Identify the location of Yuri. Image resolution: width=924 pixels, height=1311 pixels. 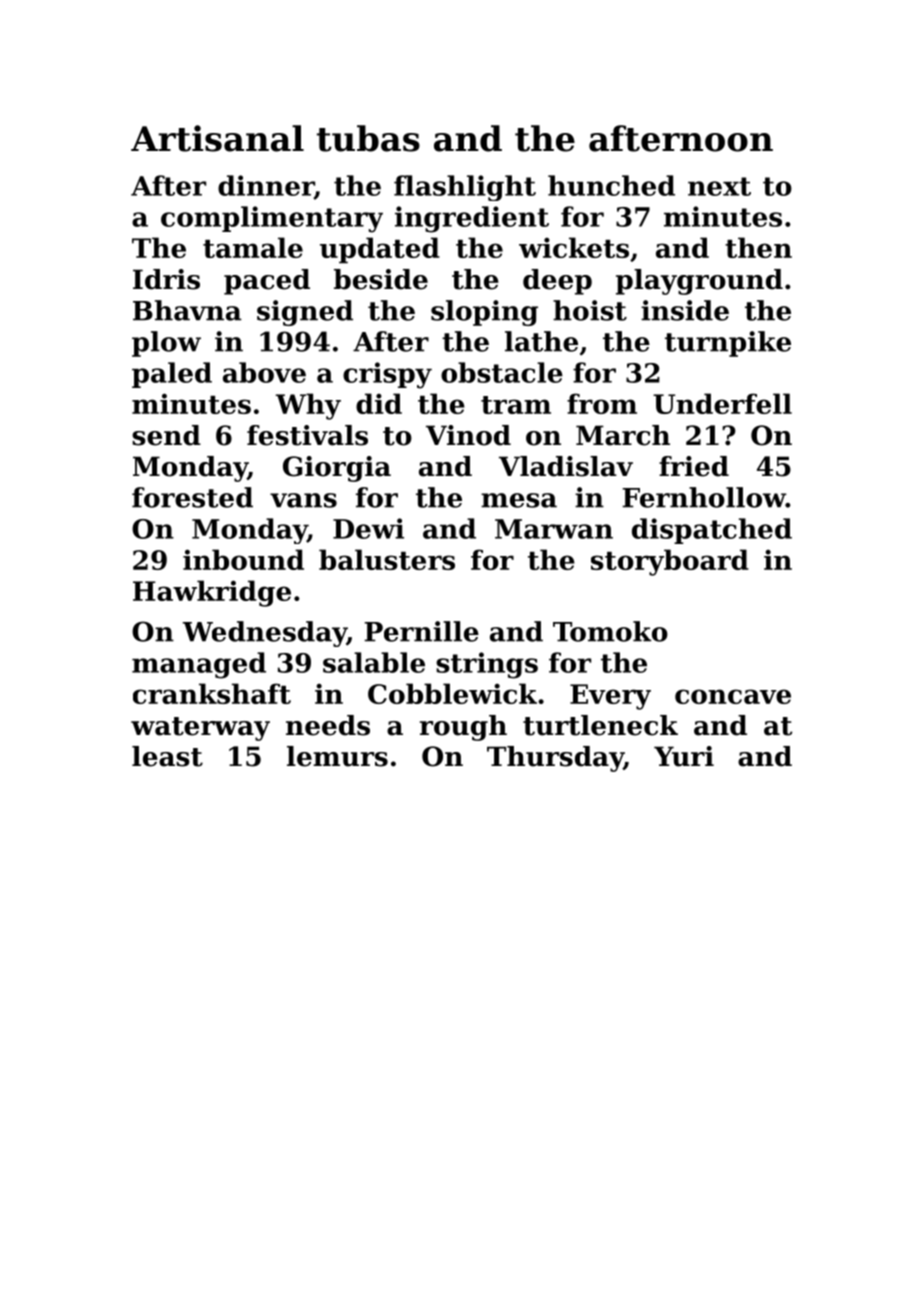
(684, 756).
